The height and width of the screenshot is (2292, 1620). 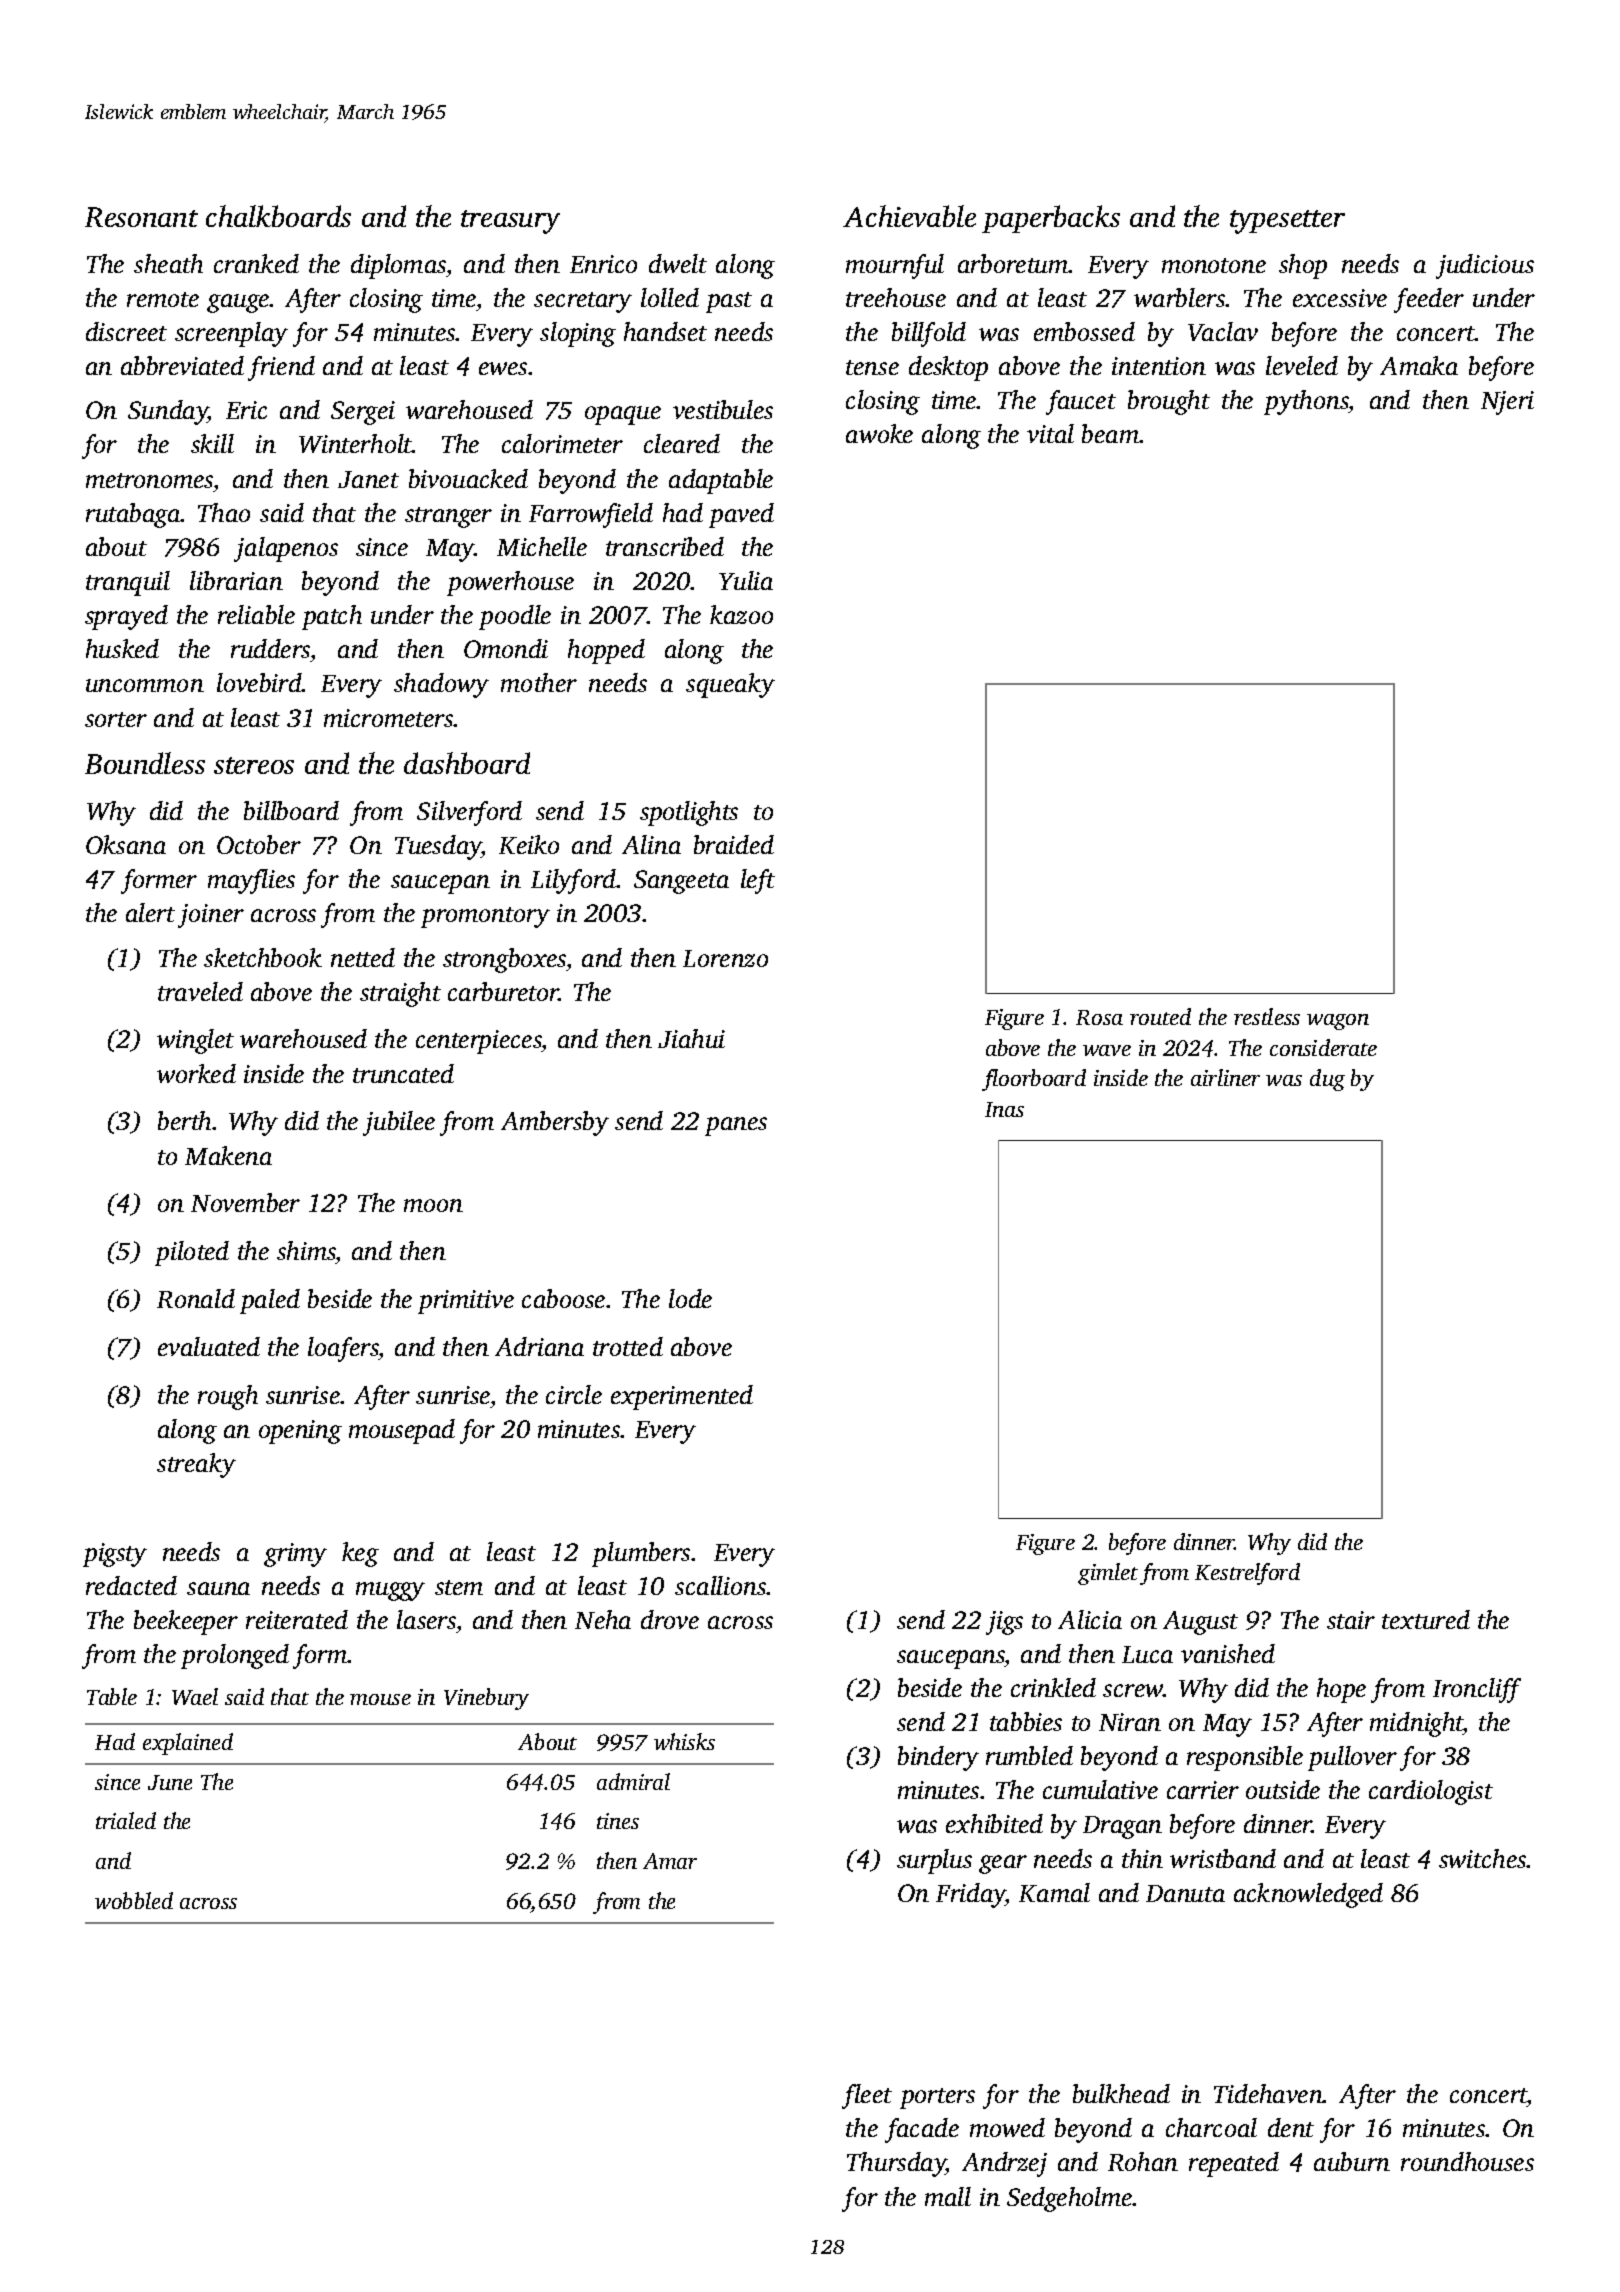 What do you see at coordinates (736, 1126) in the screenshot?
I see `panes` at bounding box center [736, 1126].
